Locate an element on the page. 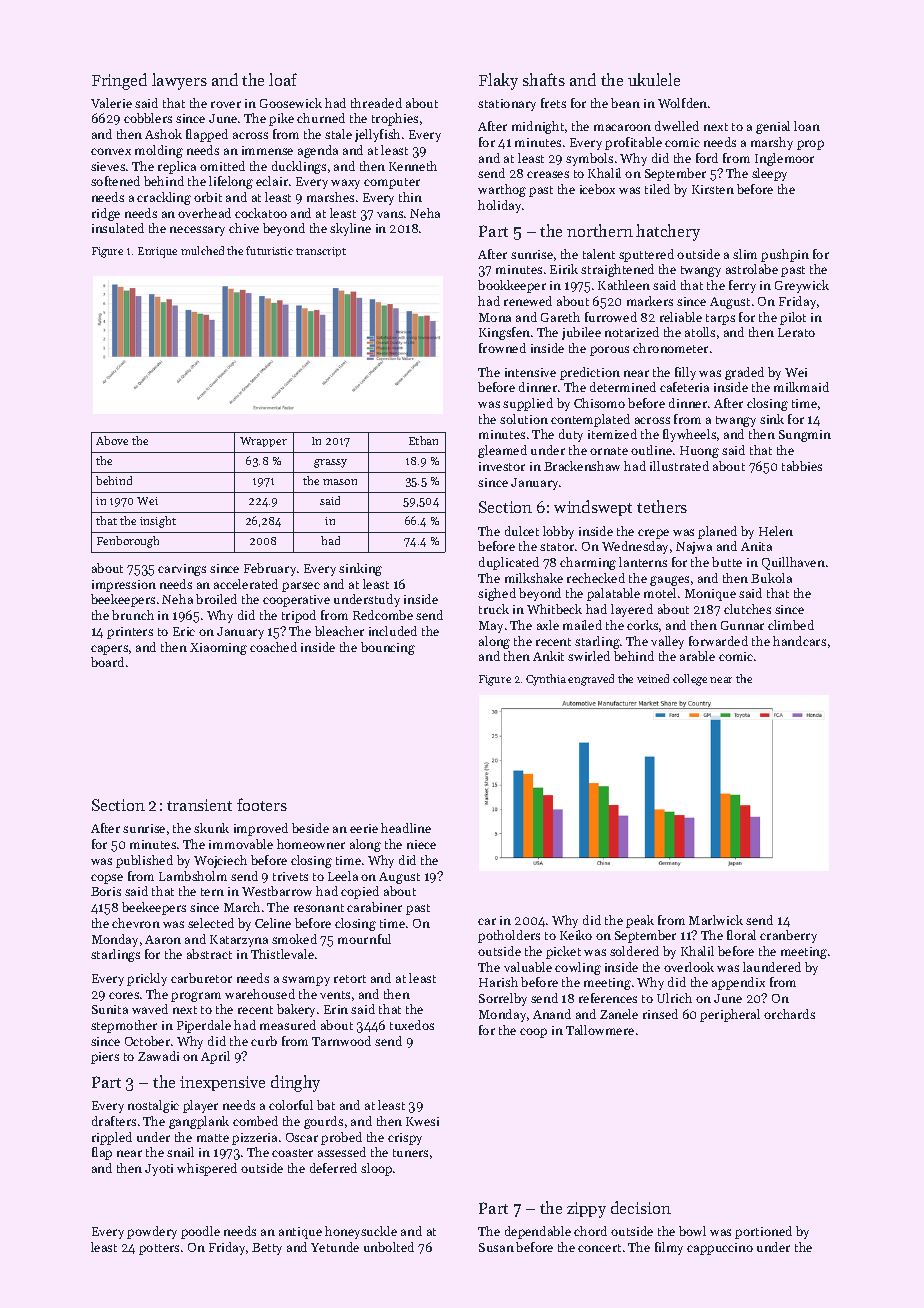 The height and width of the image is (1308, 924). transient is located at coordinates (199, 805).
